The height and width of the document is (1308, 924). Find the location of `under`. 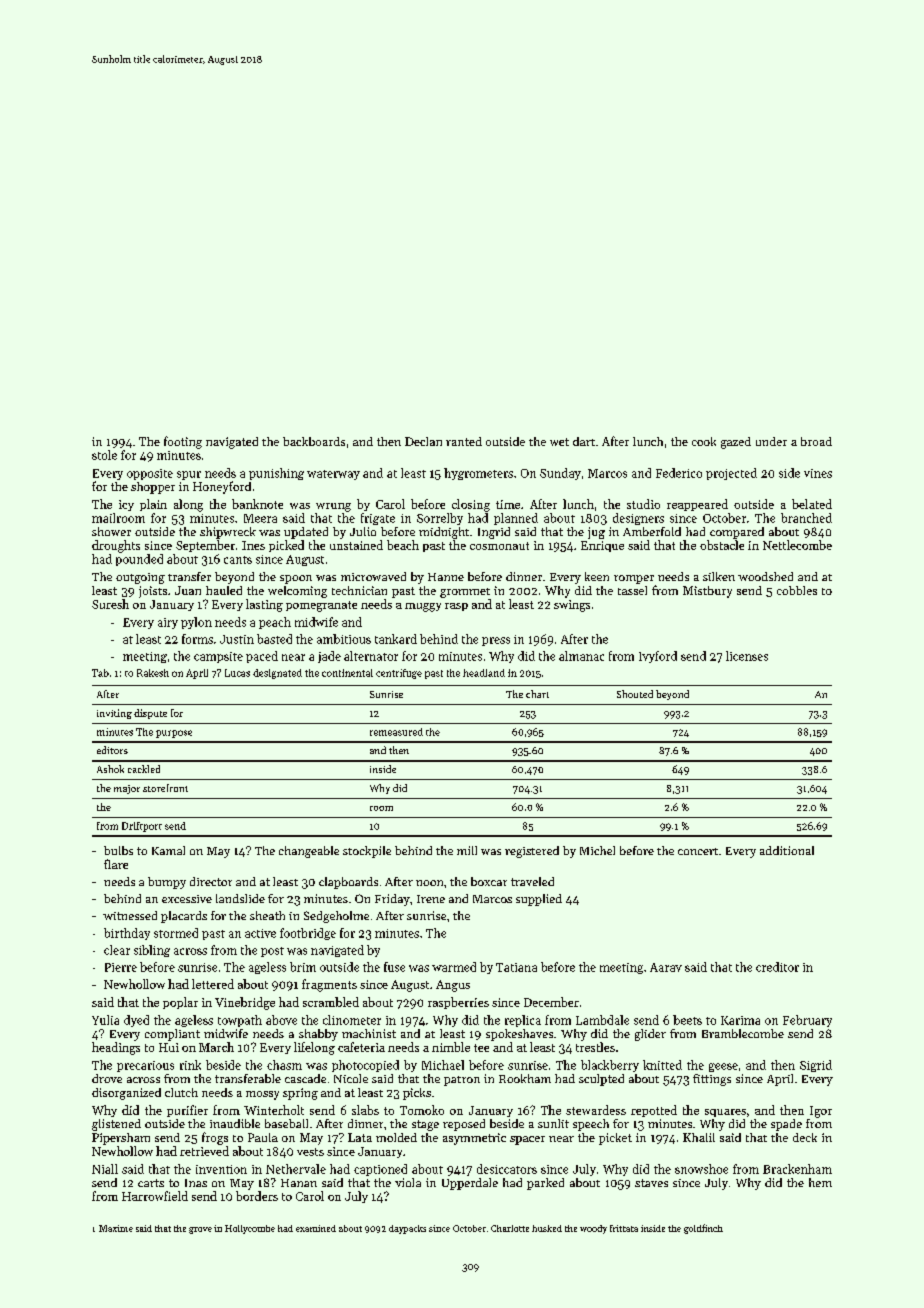

under is located at coordinates (771, 441).
